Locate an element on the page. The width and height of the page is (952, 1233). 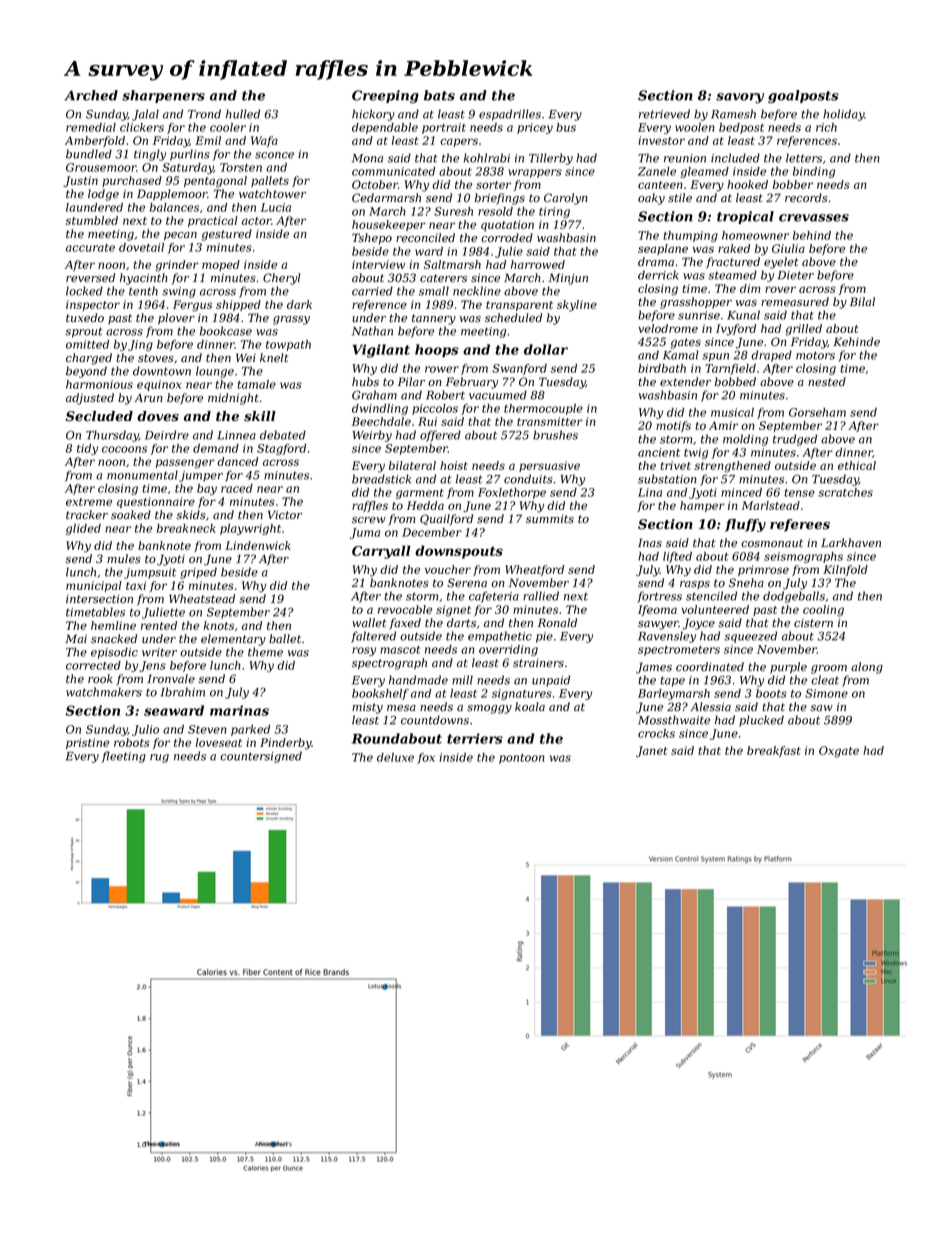
portrait is located at coordinates (444, 128).
